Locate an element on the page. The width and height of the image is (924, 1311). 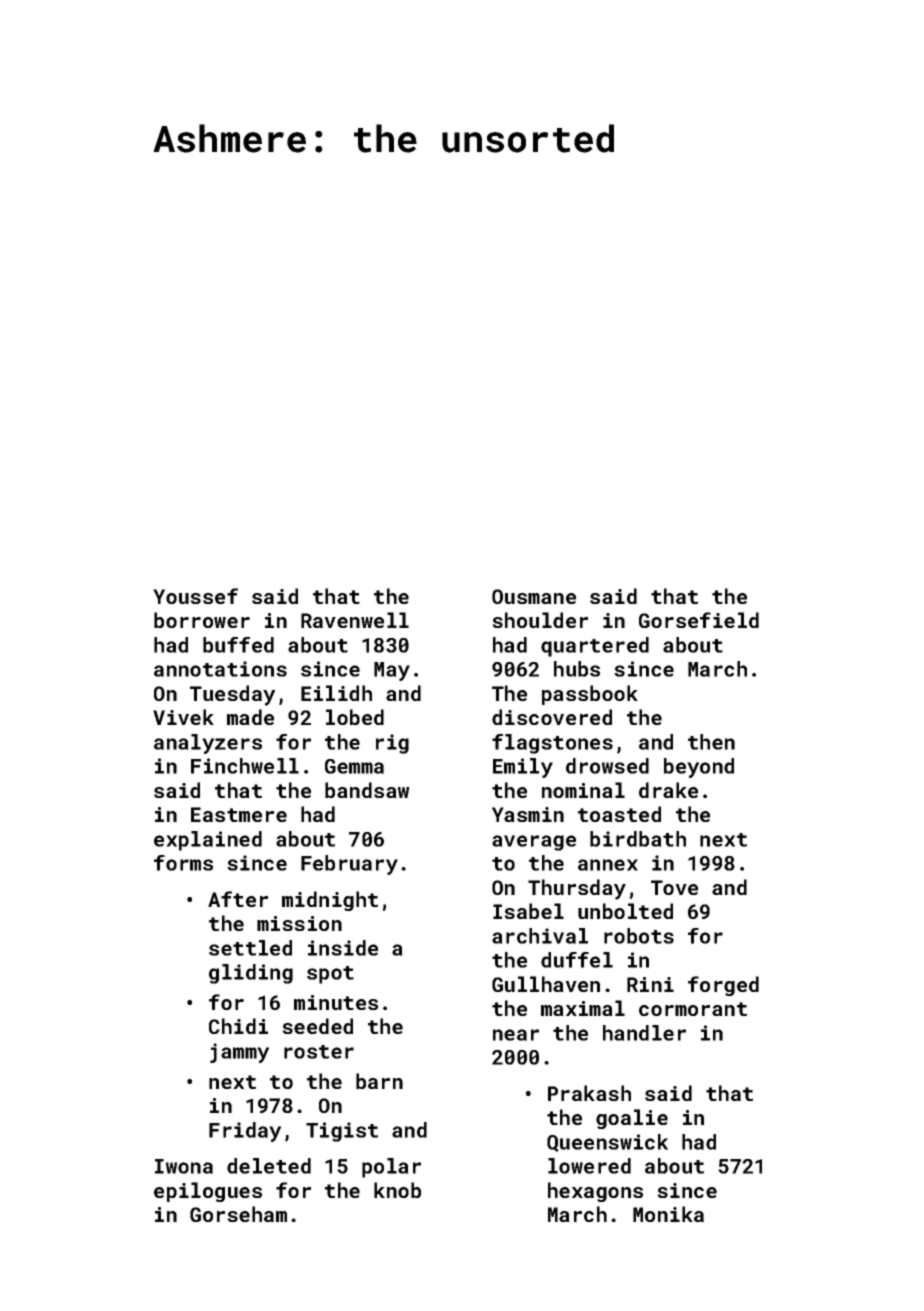
borrower is located at coordinates (202, 620).
